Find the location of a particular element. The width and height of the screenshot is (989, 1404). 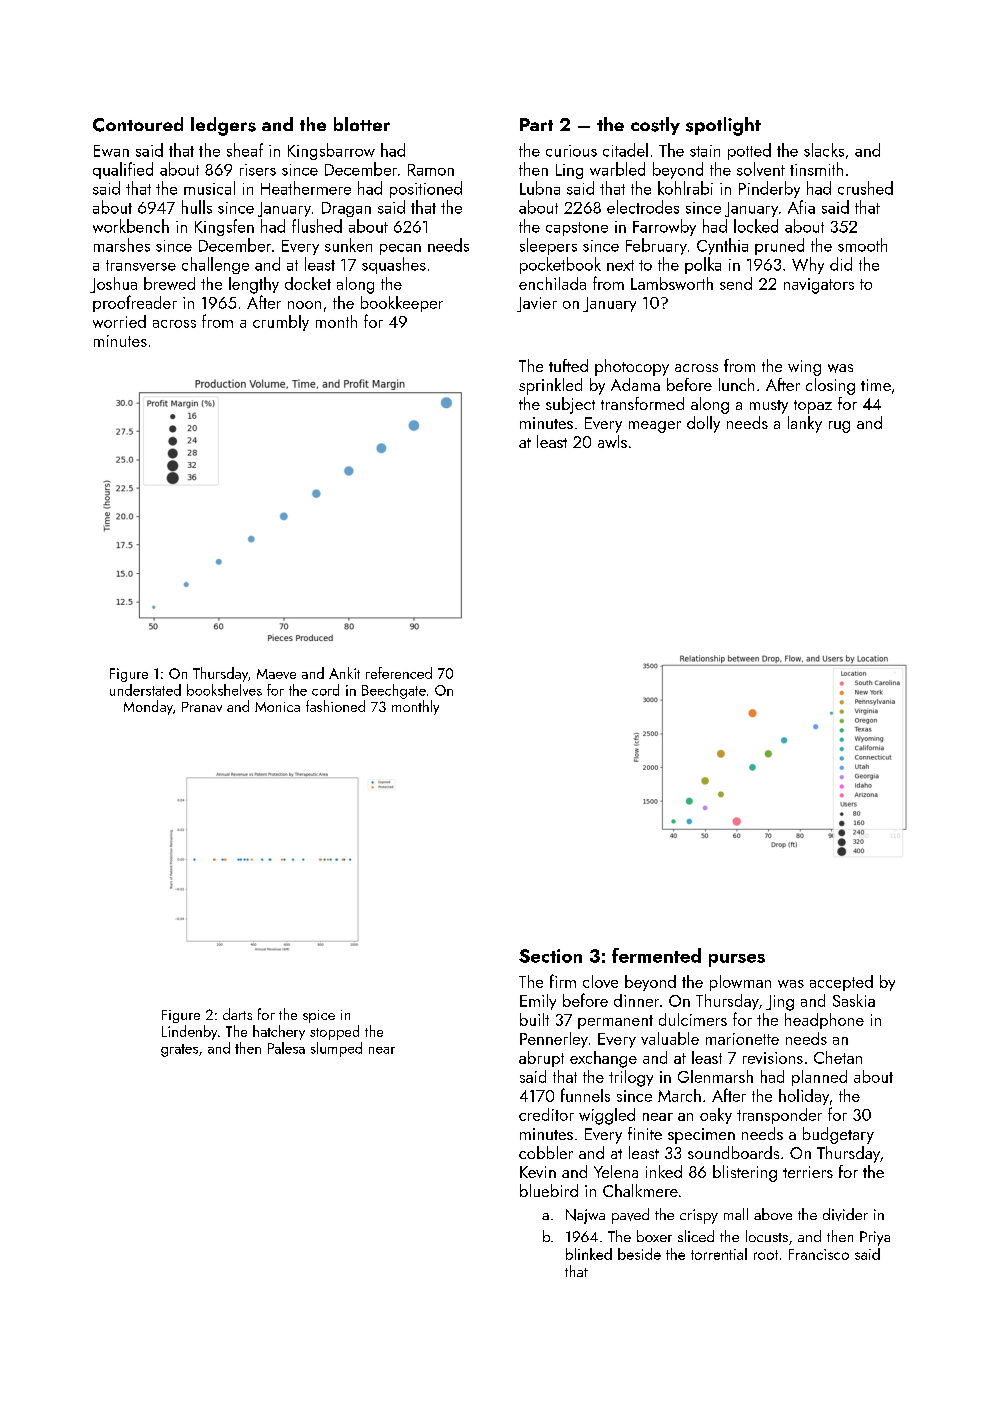

spotlight is located at coordinates (723, 126).
